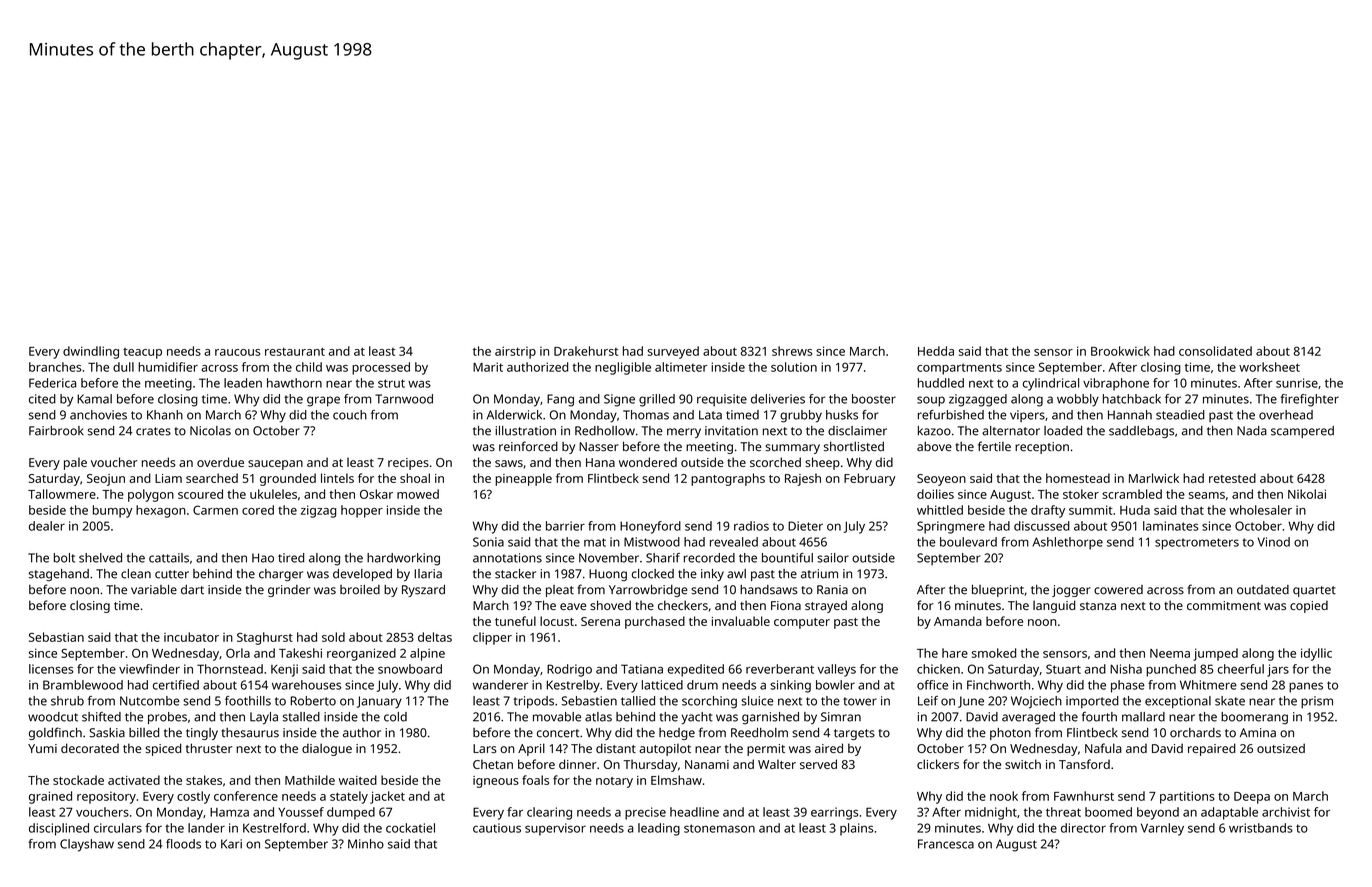 This screenshot has height=887, width=1372. I want to click on far, so click(515, 812).
